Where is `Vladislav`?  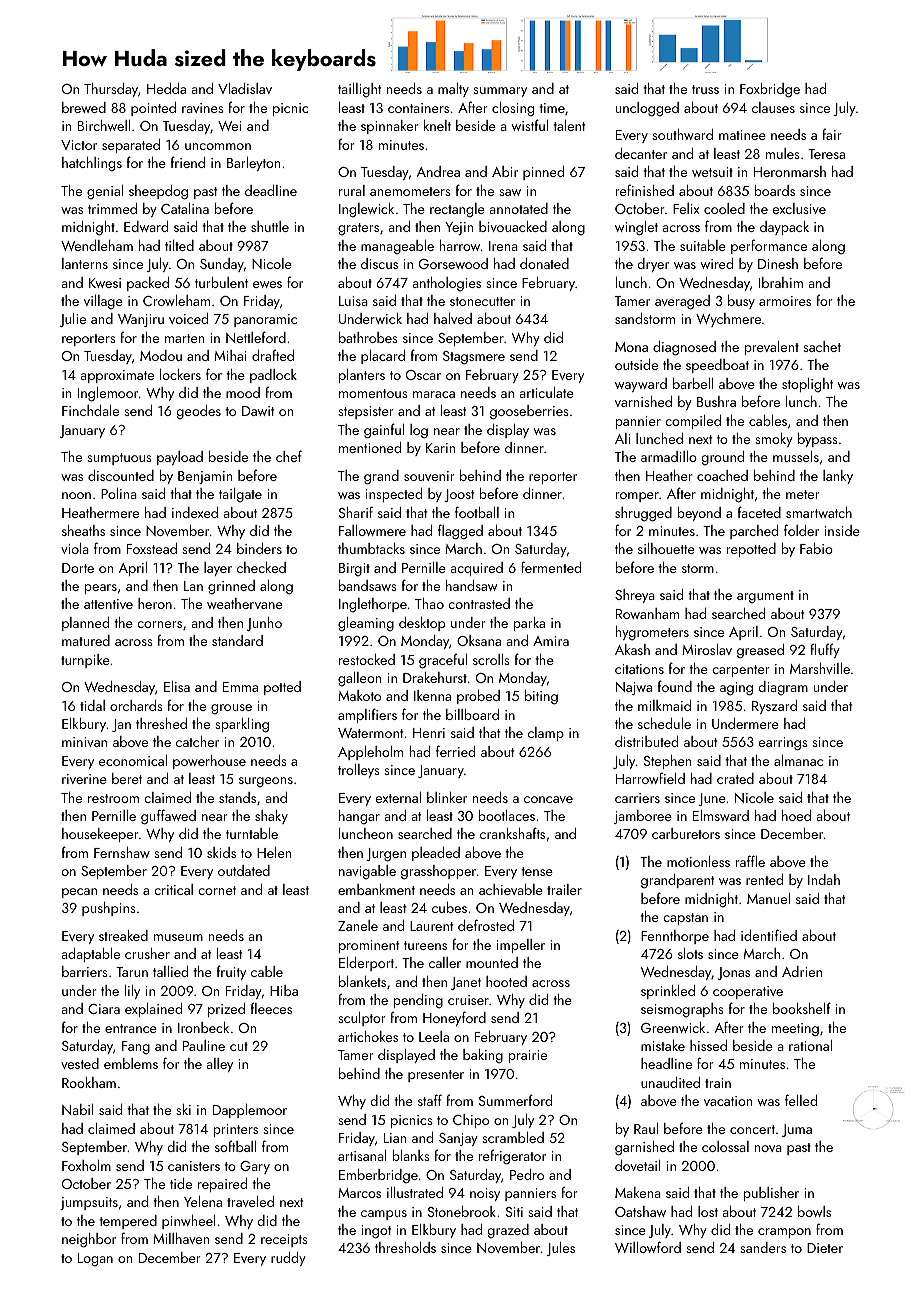 Vladislav is located at coordinates (245, 88).
